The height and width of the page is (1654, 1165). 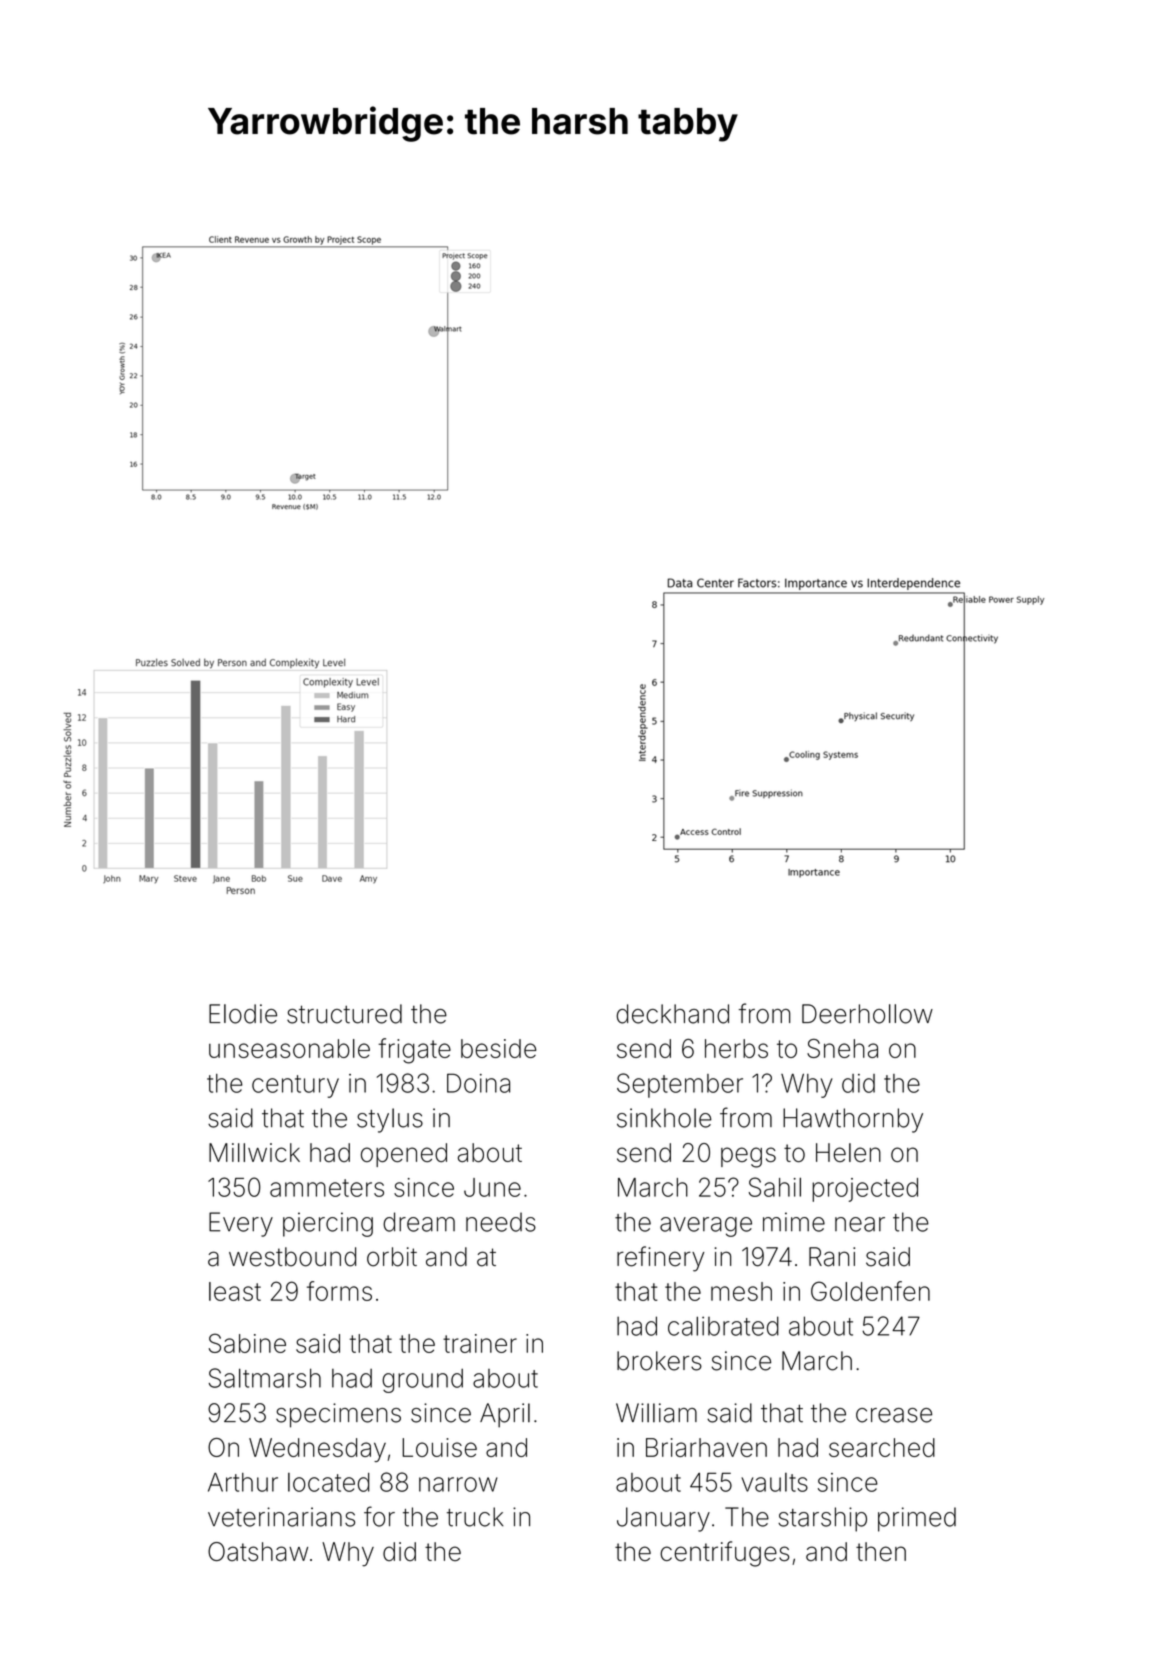 What do you see at coordinates (867, 1014) in the page?
I see `Deerhollow` at bounding box center [867, 1014].
